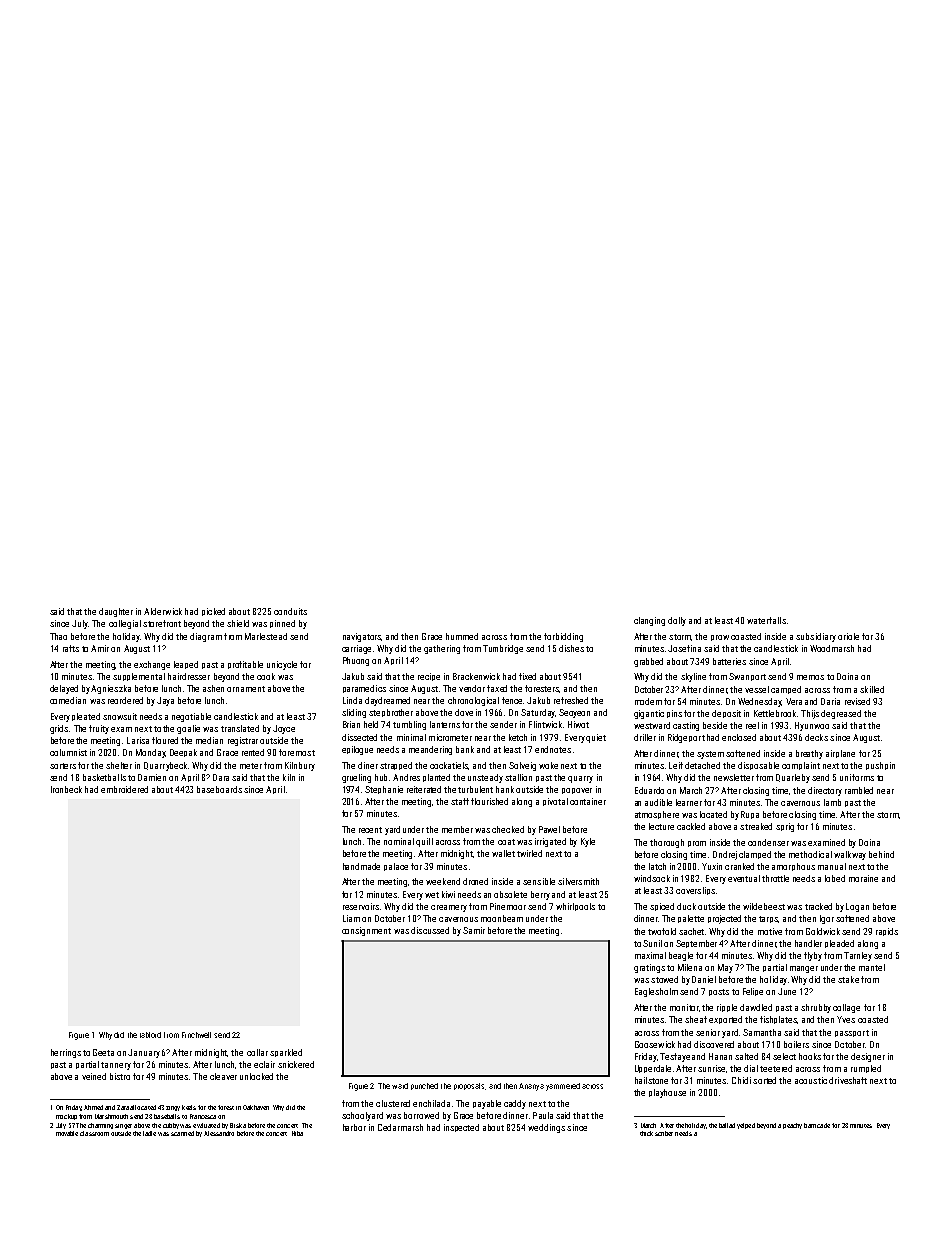 This screenshot has width=952, height=1233. Describe the element at coordinates (649, 621) in the screenshot. I see `clanging` at that location.
